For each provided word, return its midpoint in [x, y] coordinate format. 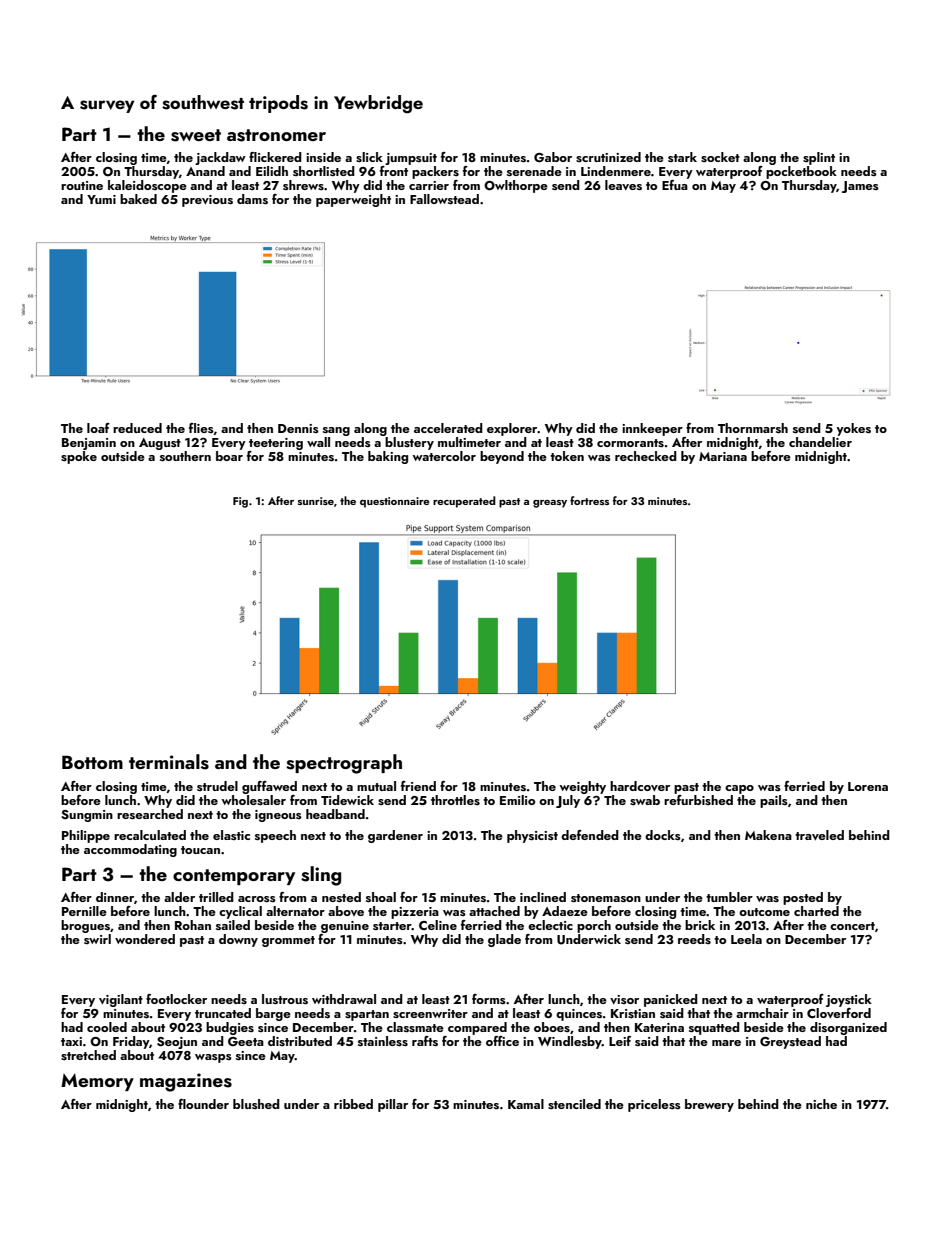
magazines [186, 1082]
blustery [409, 443]
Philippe [86, 836]
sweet [196, 135]
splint [819, 158]
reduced [137, 428]
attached [494, 911]
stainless [383, 1041]
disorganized [848, 1028]
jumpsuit [411, 159]
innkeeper [652, 429]
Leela [746, 939]
